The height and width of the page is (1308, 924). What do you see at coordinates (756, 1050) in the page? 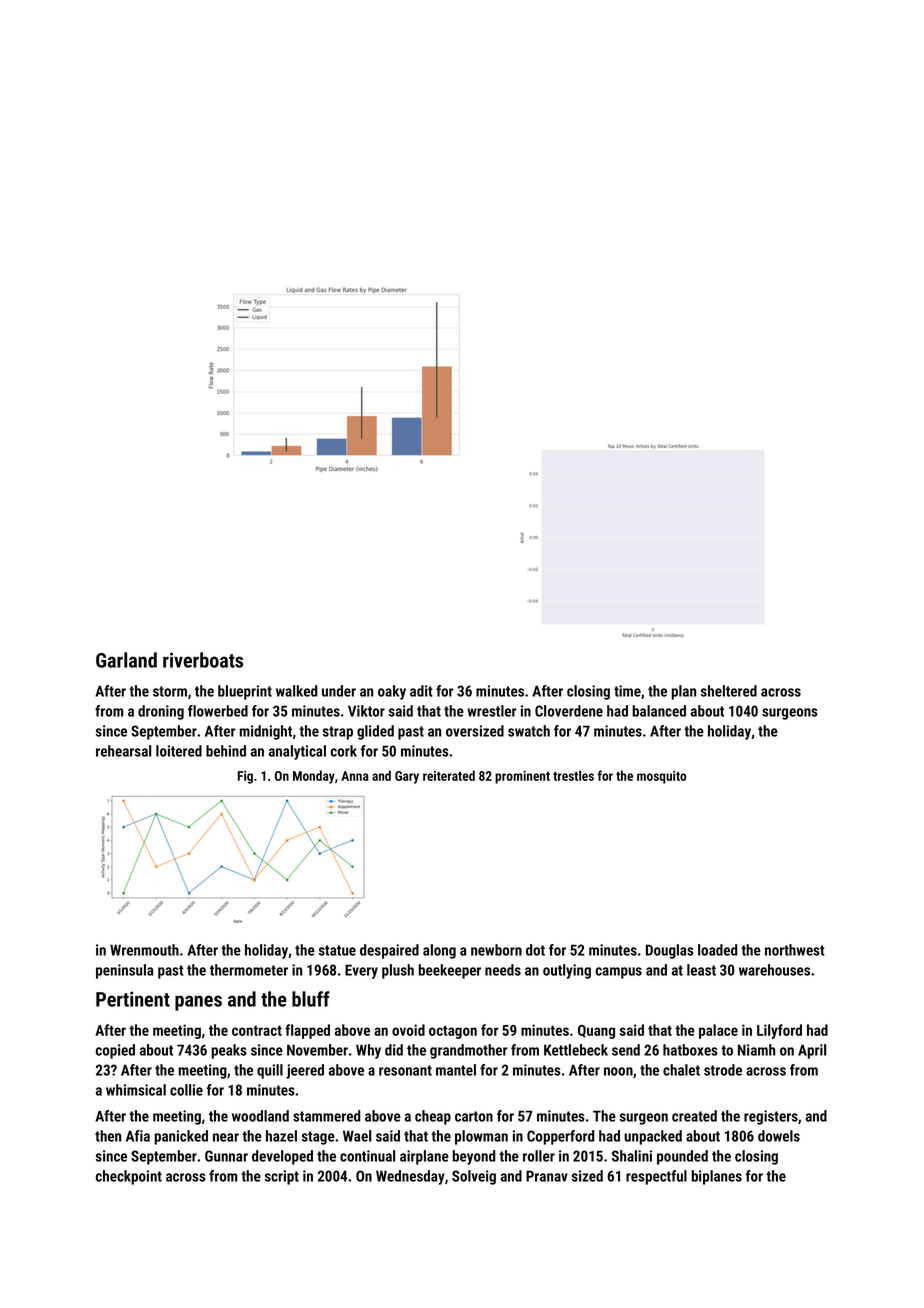
I see `Niamh` at bounding box center [756, 1050].
